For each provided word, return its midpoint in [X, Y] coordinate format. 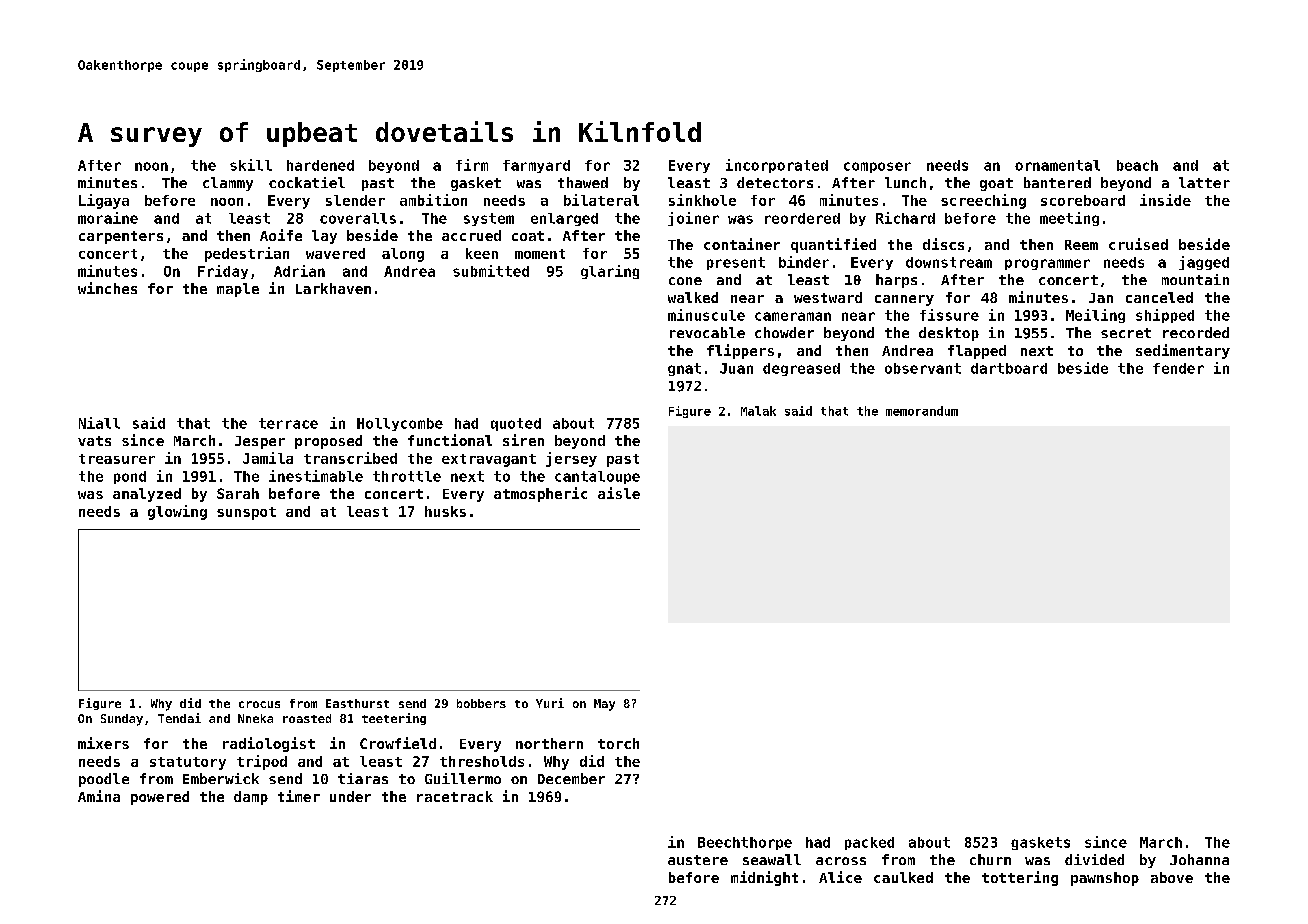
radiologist [269, 744]
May [604, 705]
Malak [758, 411]
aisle [619, 493]
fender [1178, 368]
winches [107, 288]
